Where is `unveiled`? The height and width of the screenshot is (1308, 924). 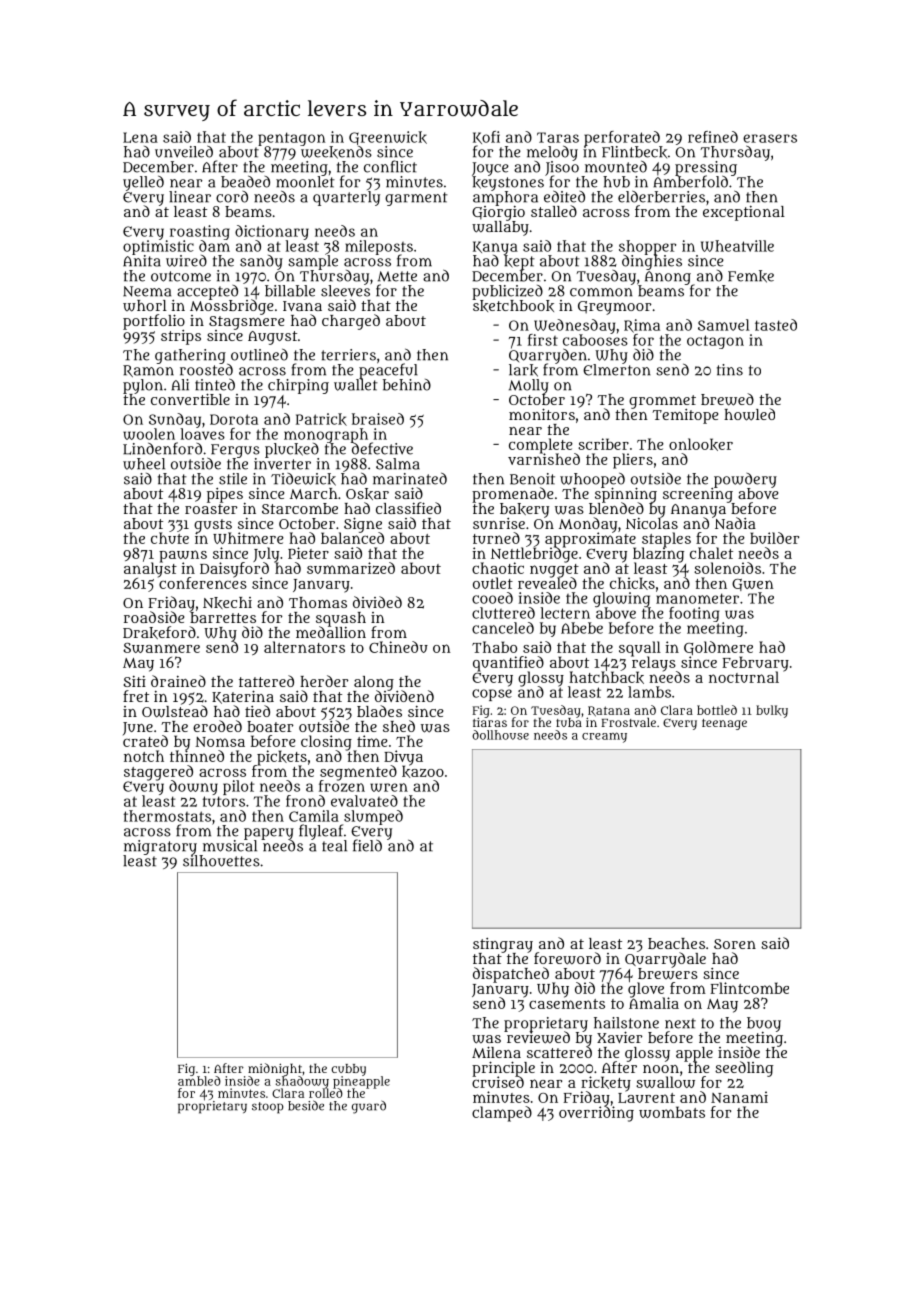 unveiled is located at coordinates (184, 151).
